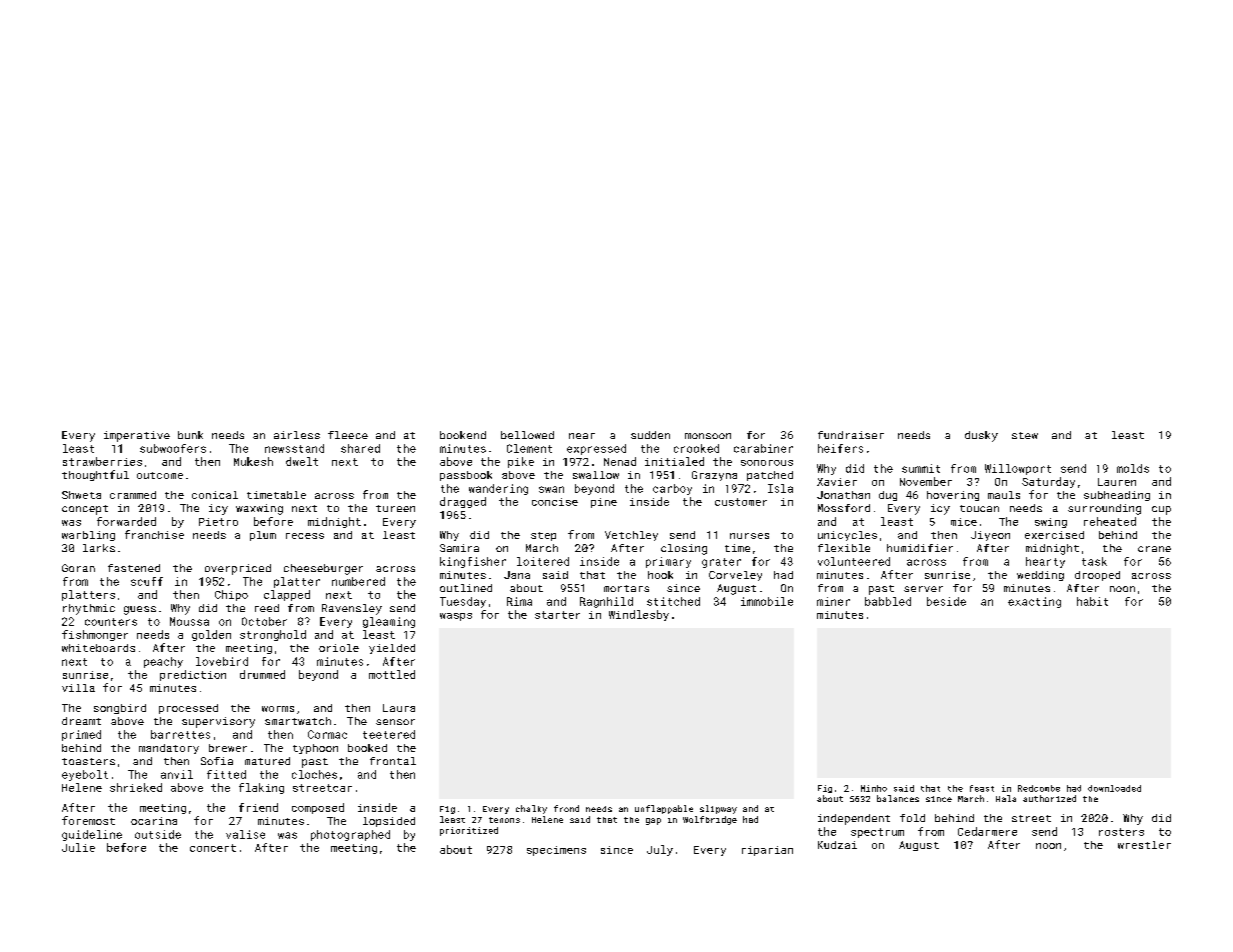  Describe the element at coordinates (315, 749) in the screenshot. I see `typhoon` at that location.
